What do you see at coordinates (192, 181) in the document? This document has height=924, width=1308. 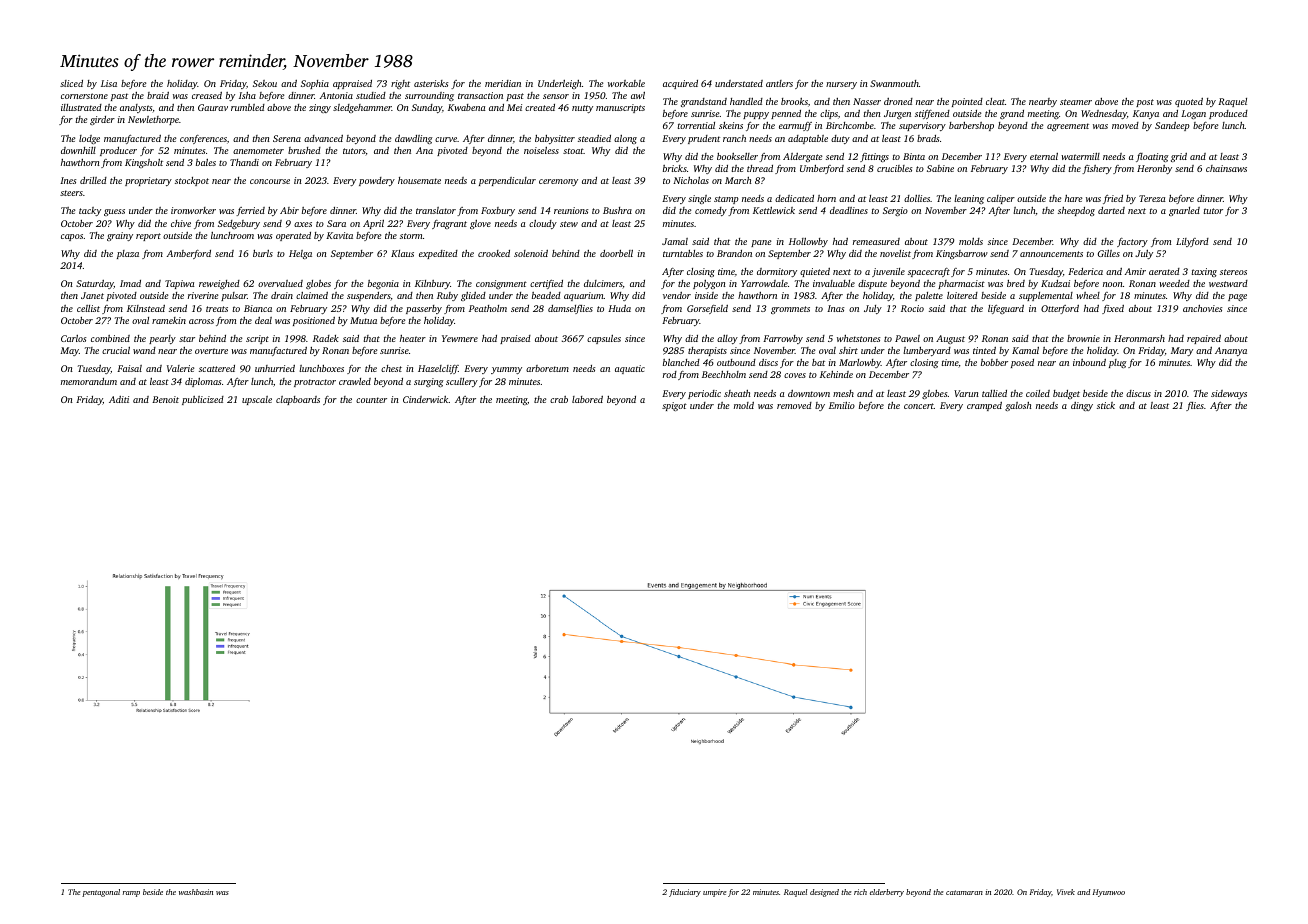 I see `stockpot` at bounding box center [192, 181].
